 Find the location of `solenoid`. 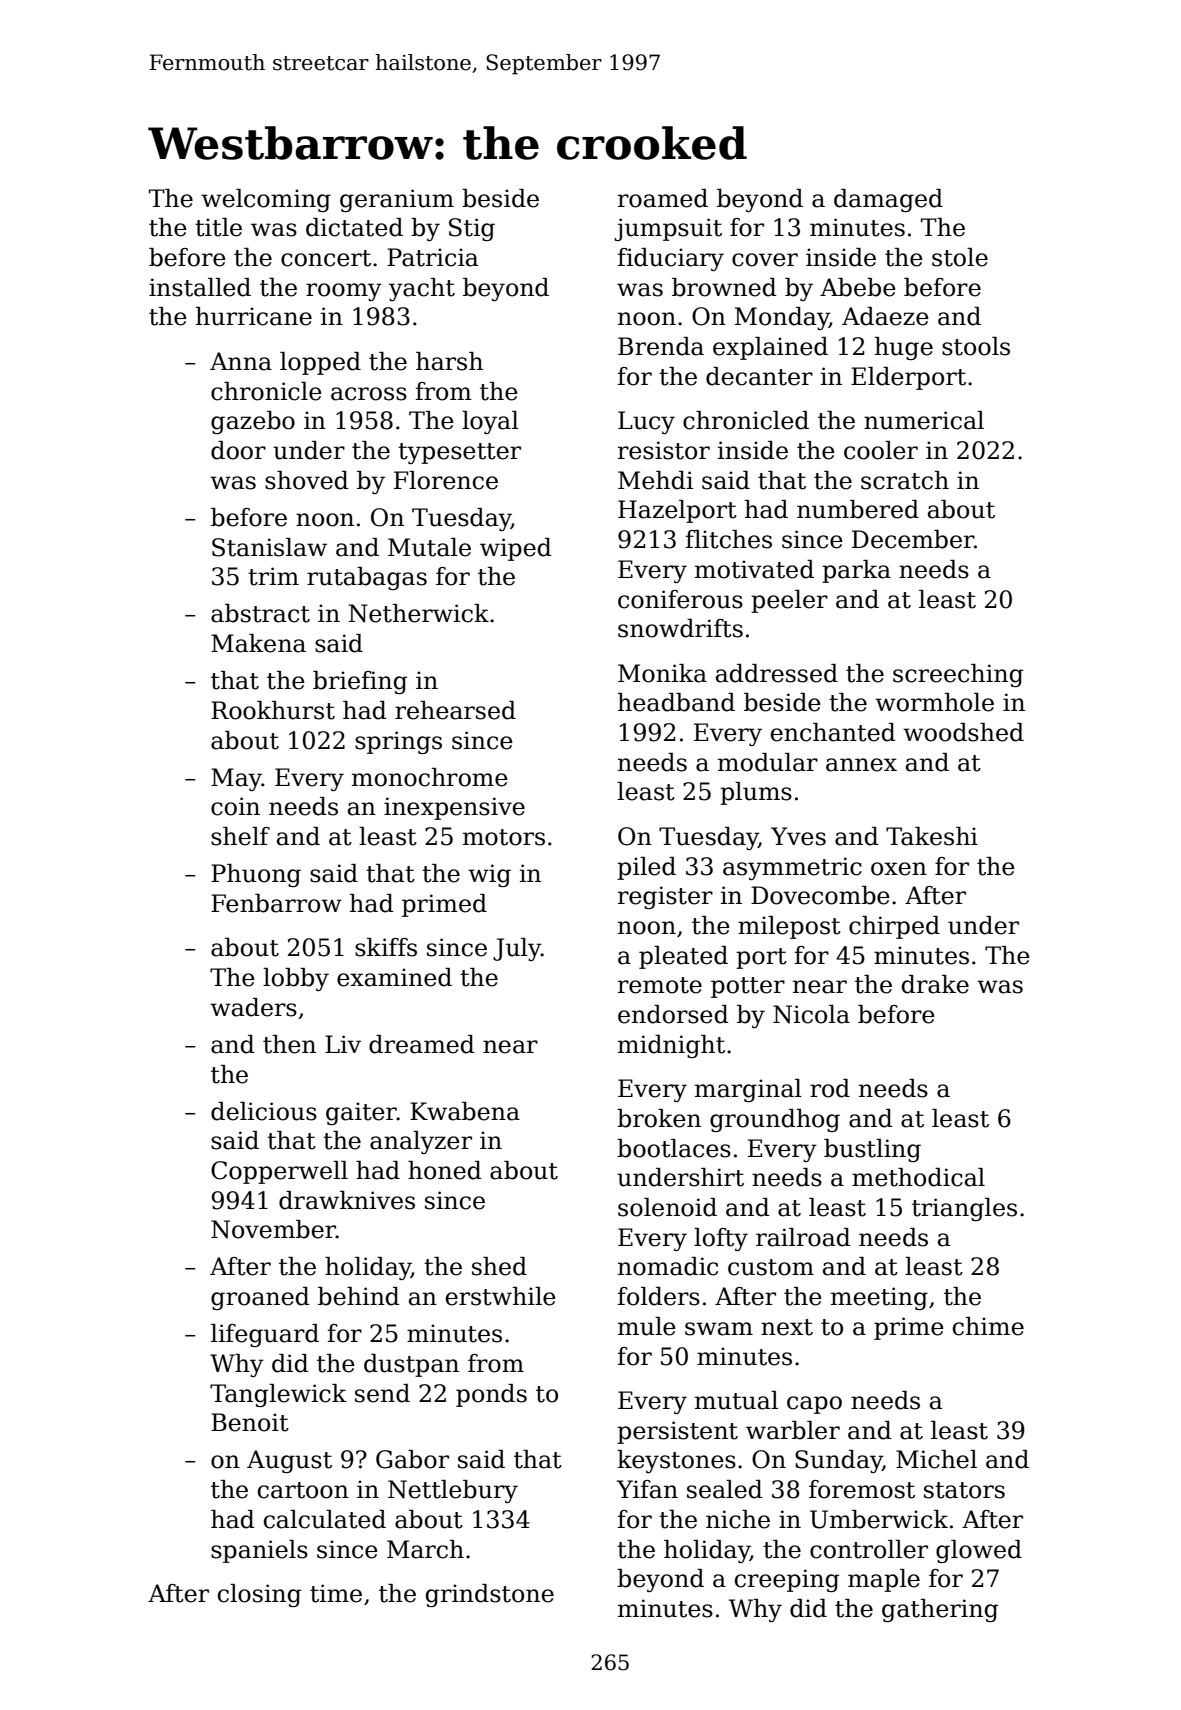

solenoid is located at coordinates (667, 1207).
